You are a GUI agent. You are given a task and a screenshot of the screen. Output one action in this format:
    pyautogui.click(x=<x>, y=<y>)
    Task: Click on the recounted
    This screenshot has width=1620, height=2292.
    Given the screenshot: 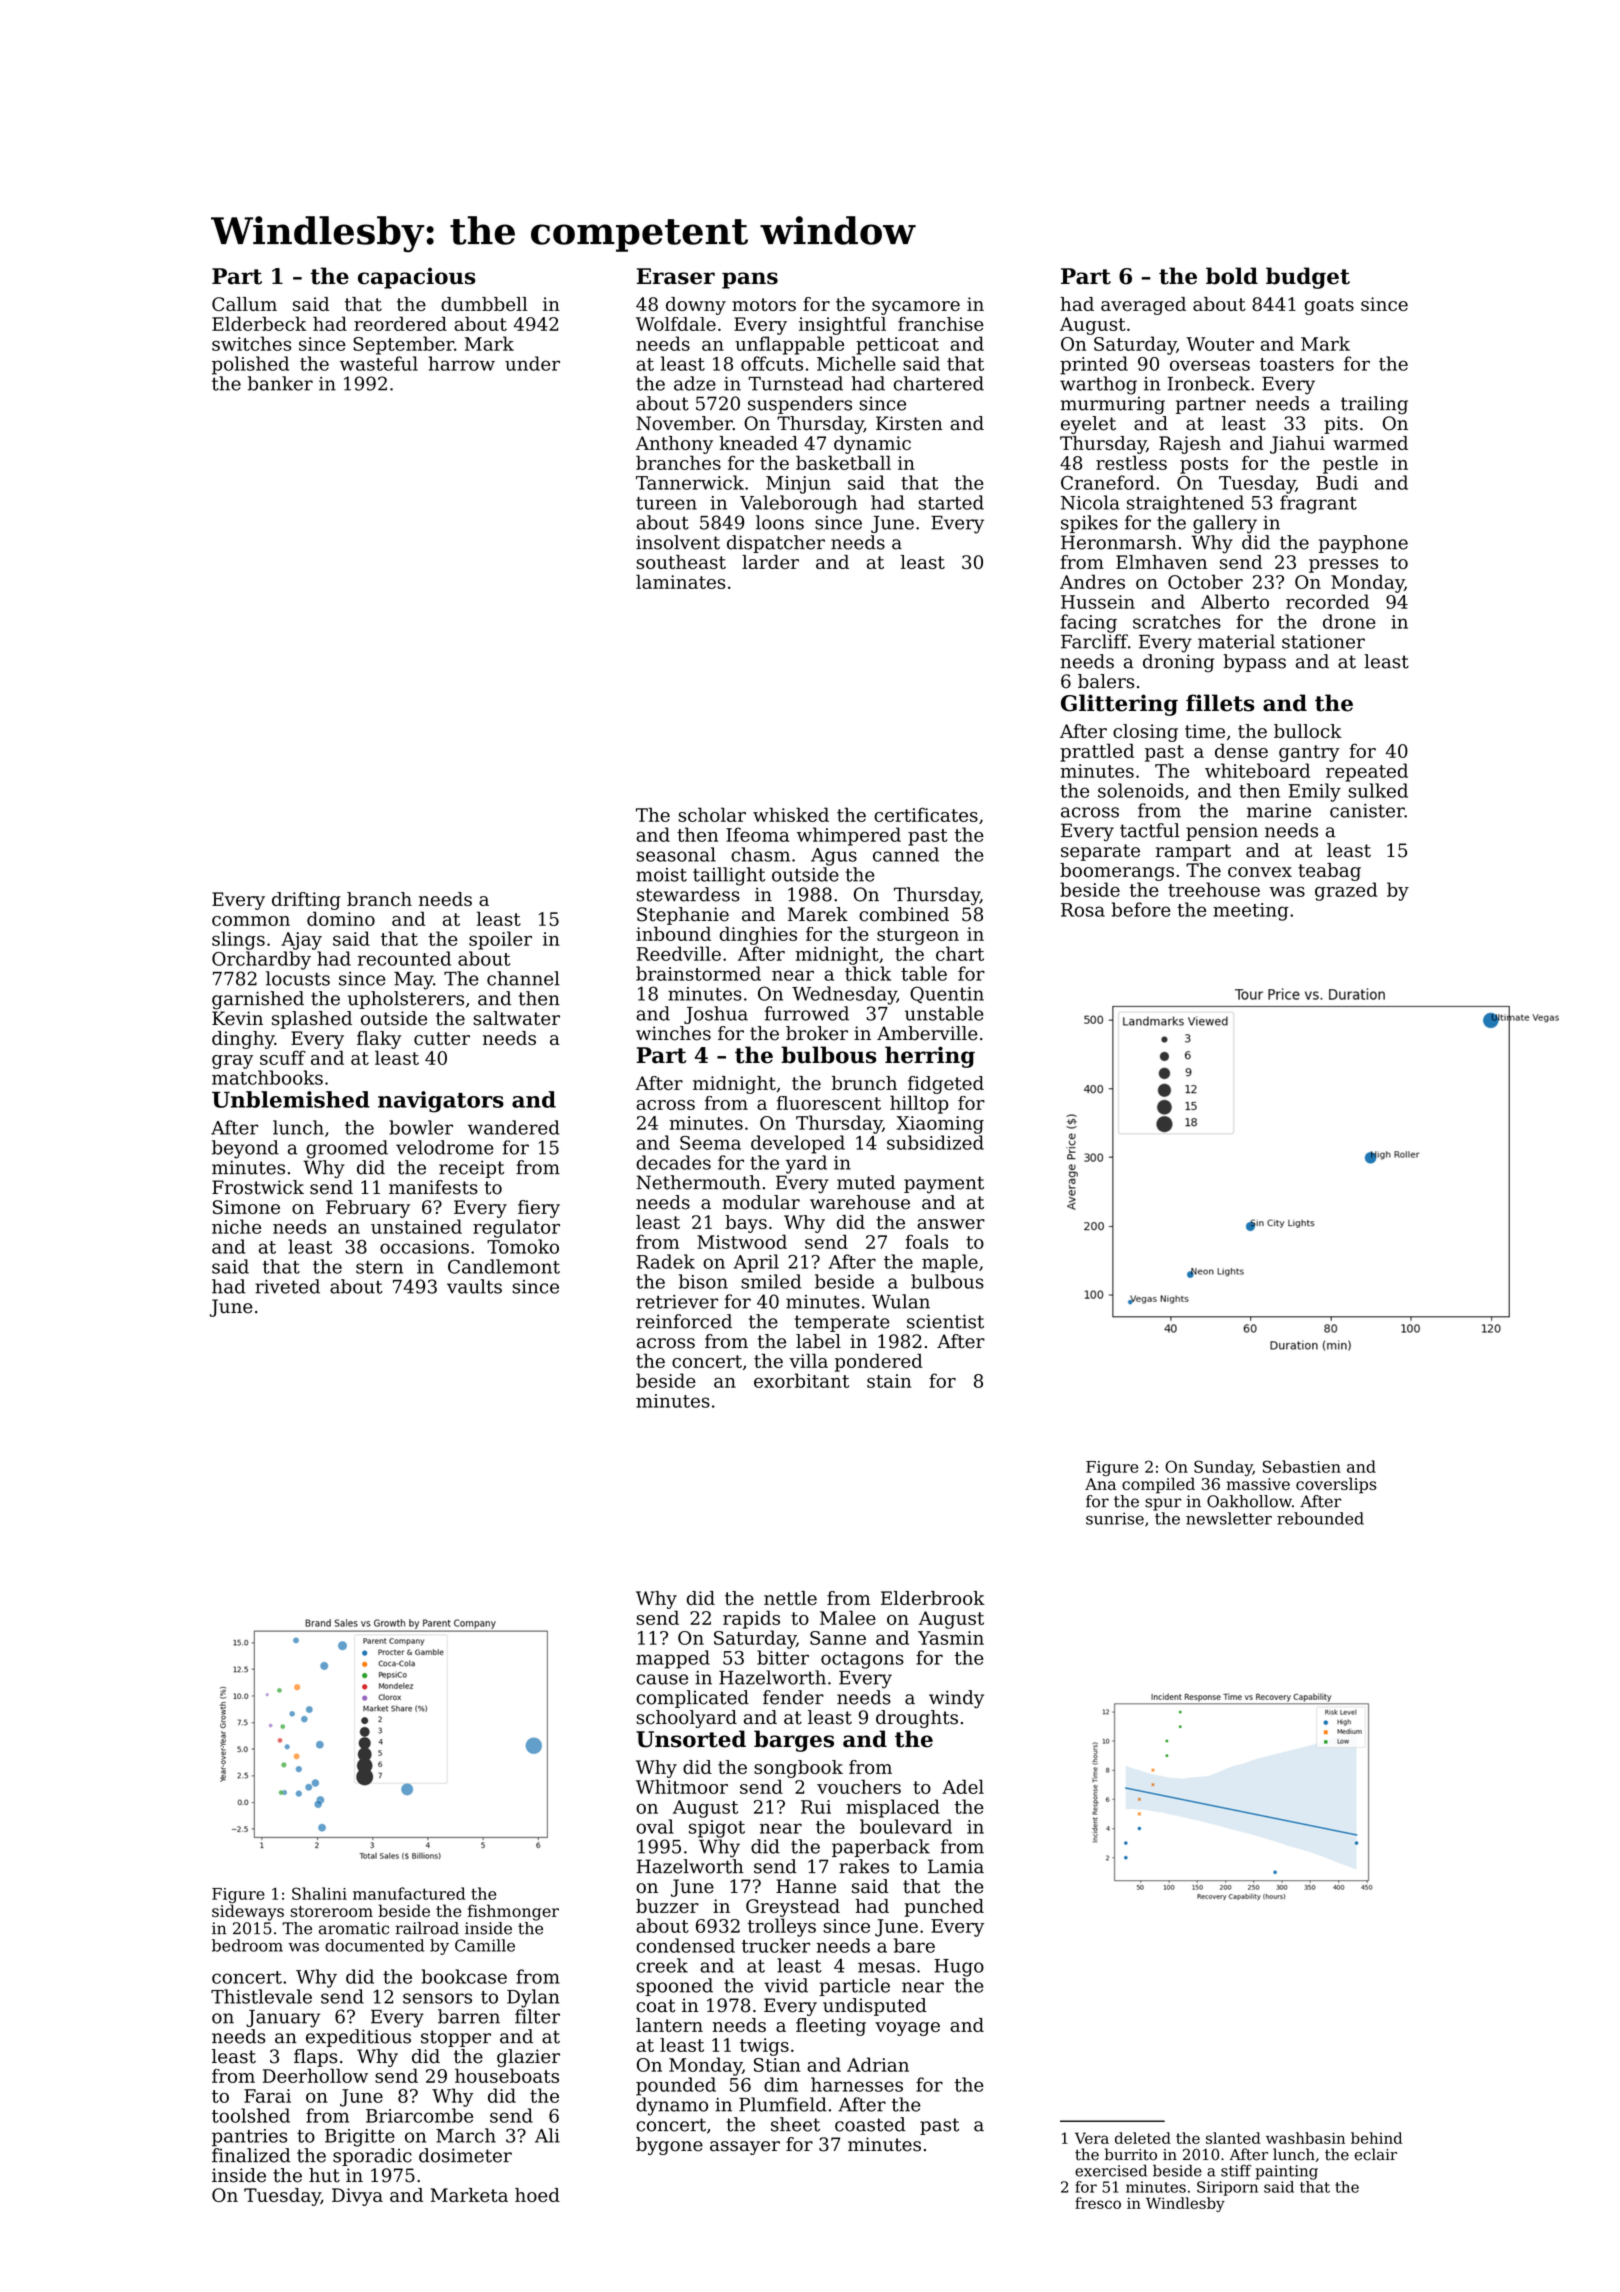 What is the action you would take?
    pyautogui.click(x=404, y=958)
